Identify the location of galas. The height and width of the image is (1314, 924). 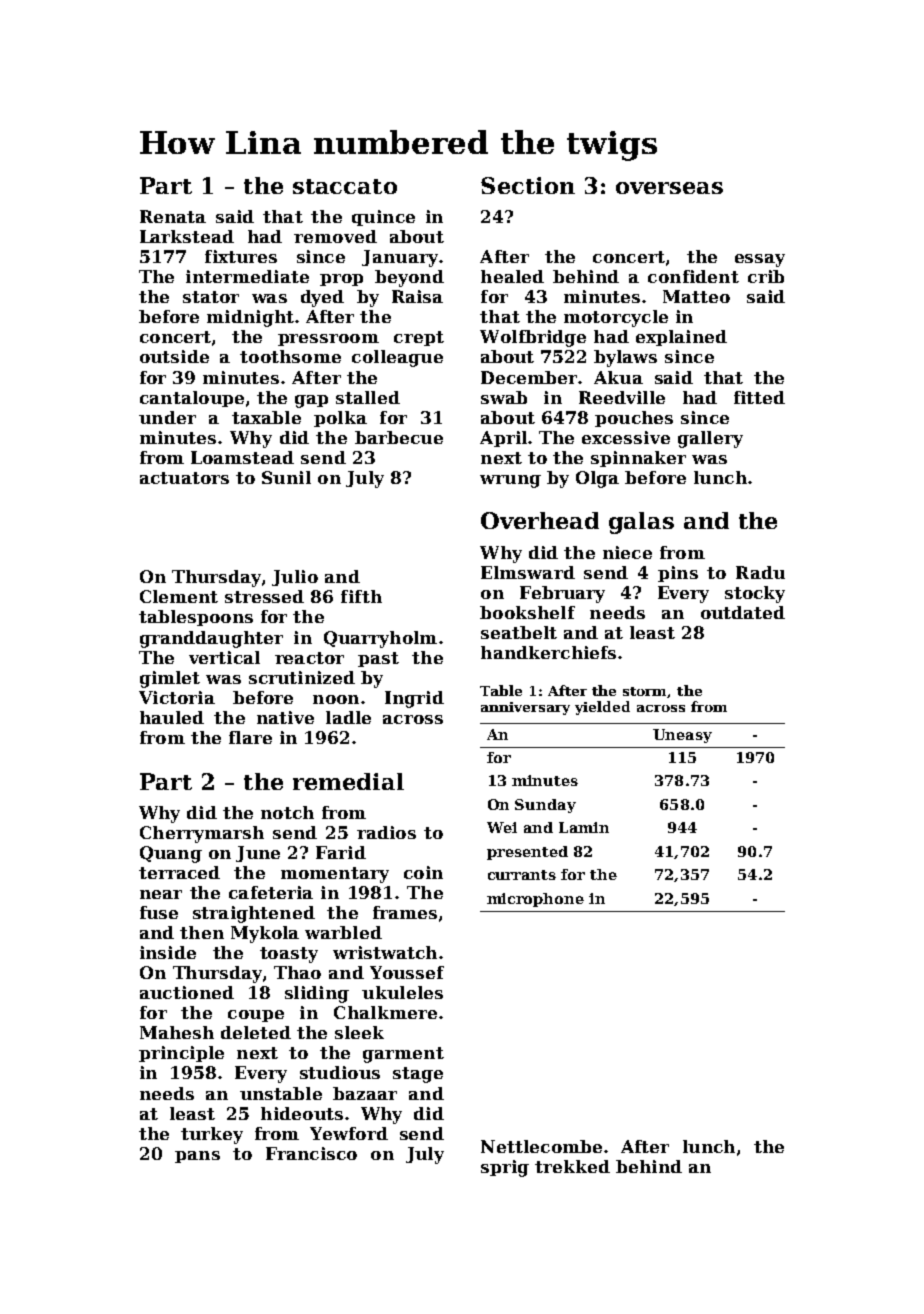
(641, 523).
